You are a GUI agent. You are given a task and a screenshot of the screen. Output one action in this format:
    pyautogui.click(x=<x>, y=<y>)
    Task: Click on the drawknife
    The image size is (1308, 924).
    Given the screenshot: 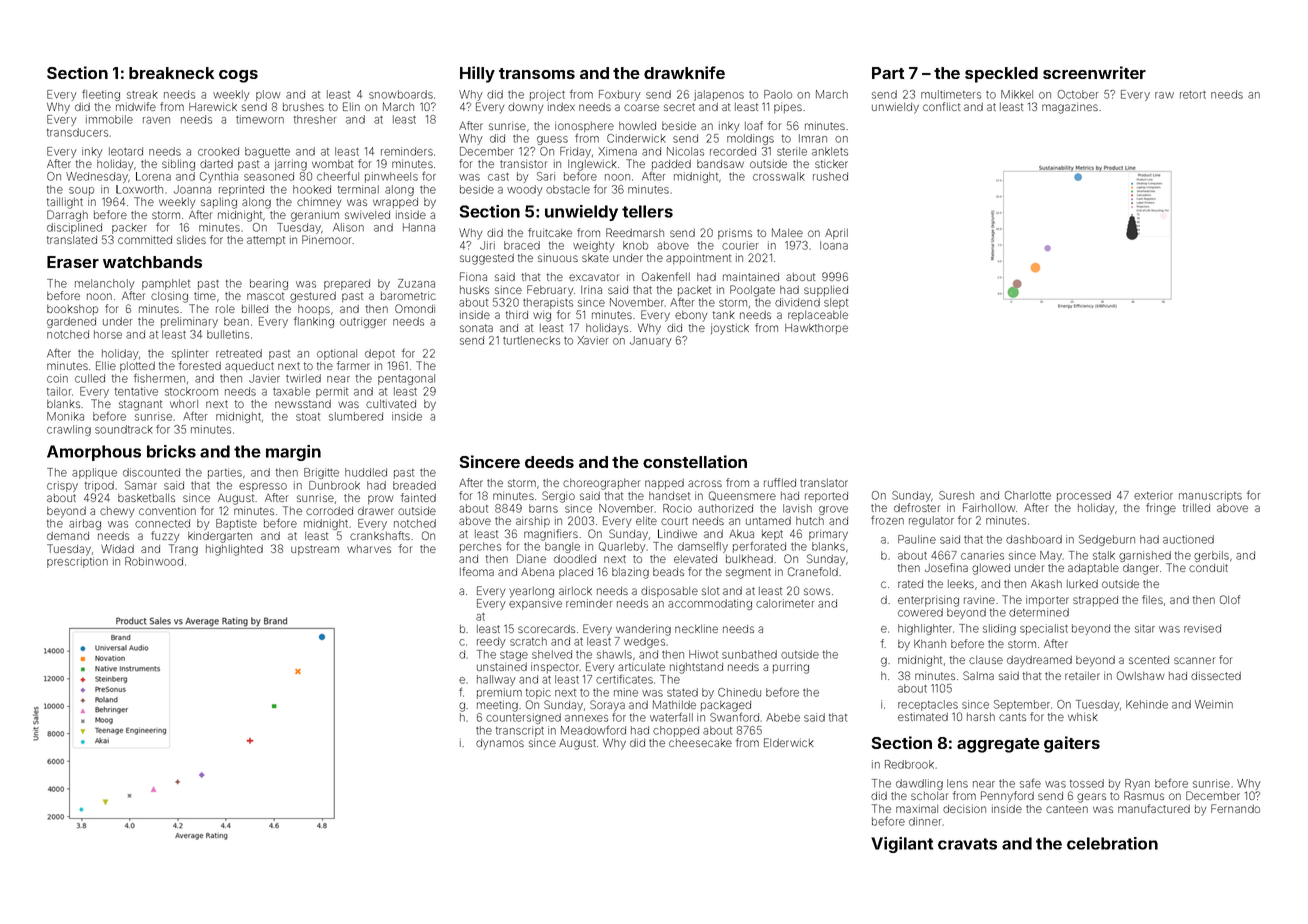 What is the action you would take?
    pyautogui.click(x=684, y=72)
